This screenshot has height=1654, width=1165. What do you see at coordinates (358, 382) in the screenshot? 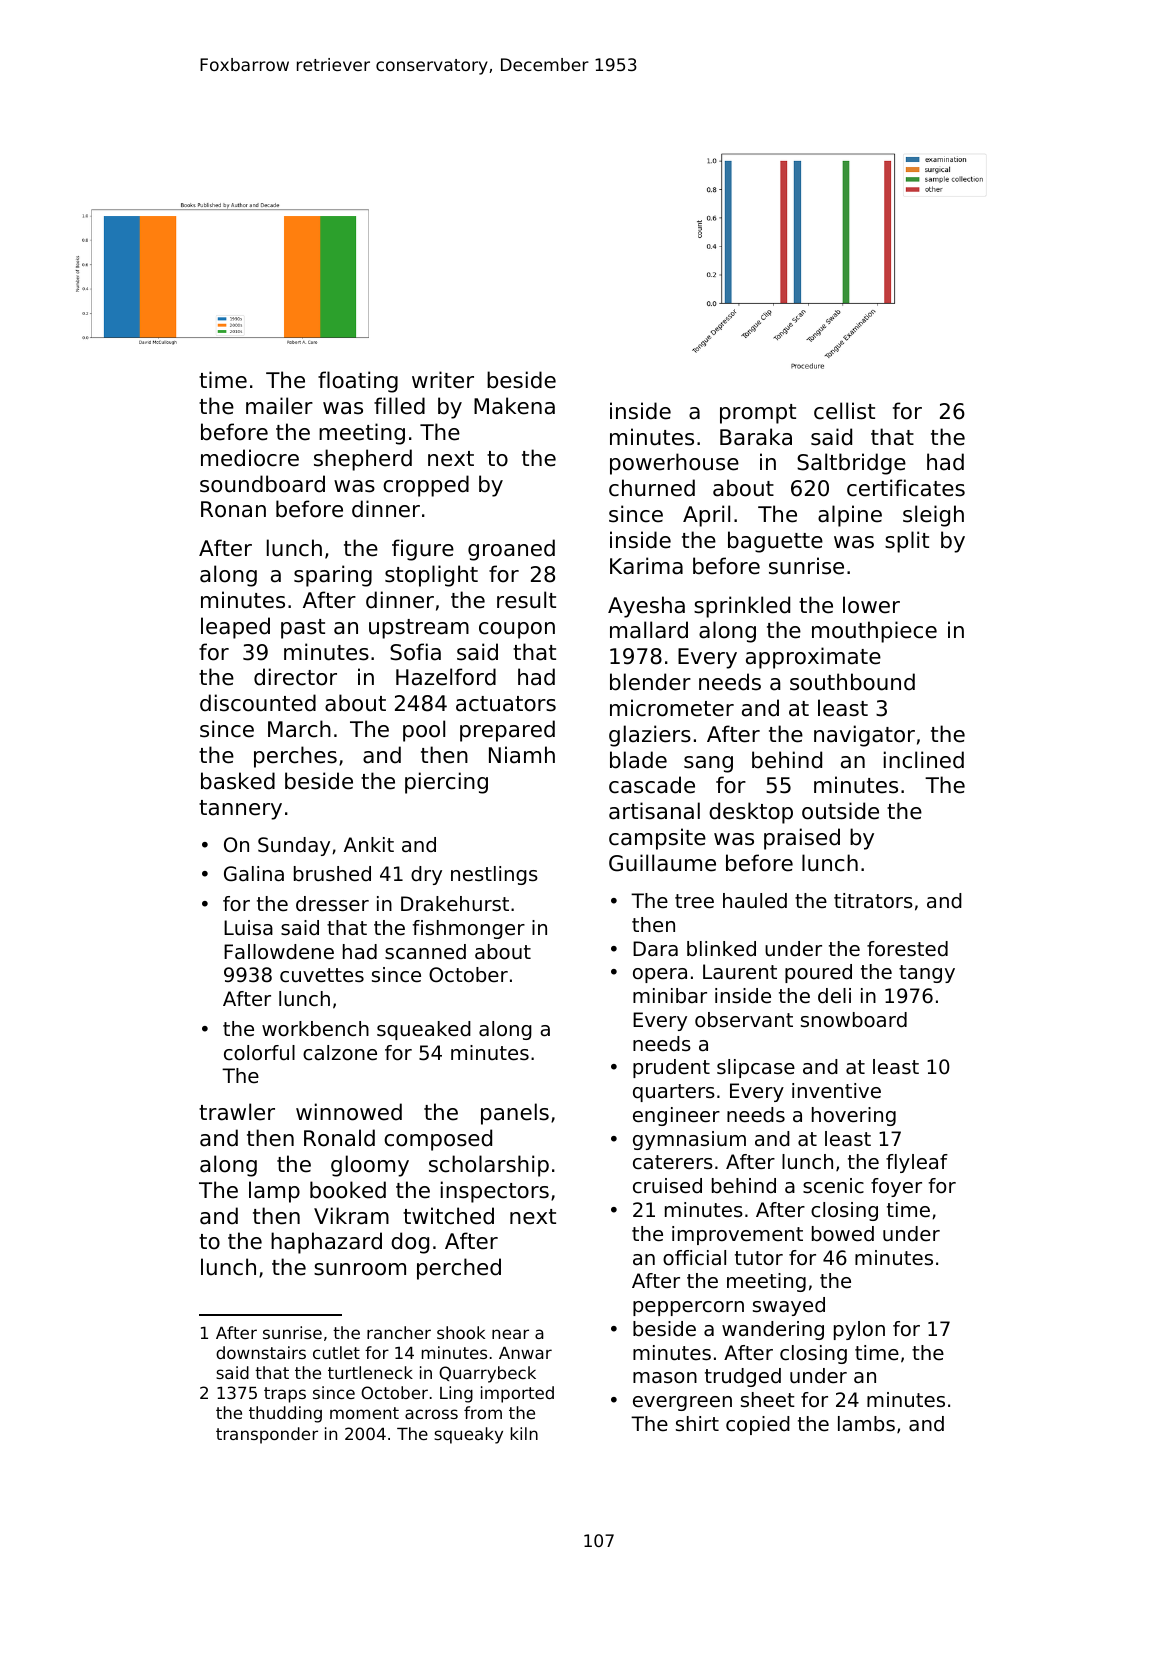
I see `floating` at bounding box center [358, 382].
